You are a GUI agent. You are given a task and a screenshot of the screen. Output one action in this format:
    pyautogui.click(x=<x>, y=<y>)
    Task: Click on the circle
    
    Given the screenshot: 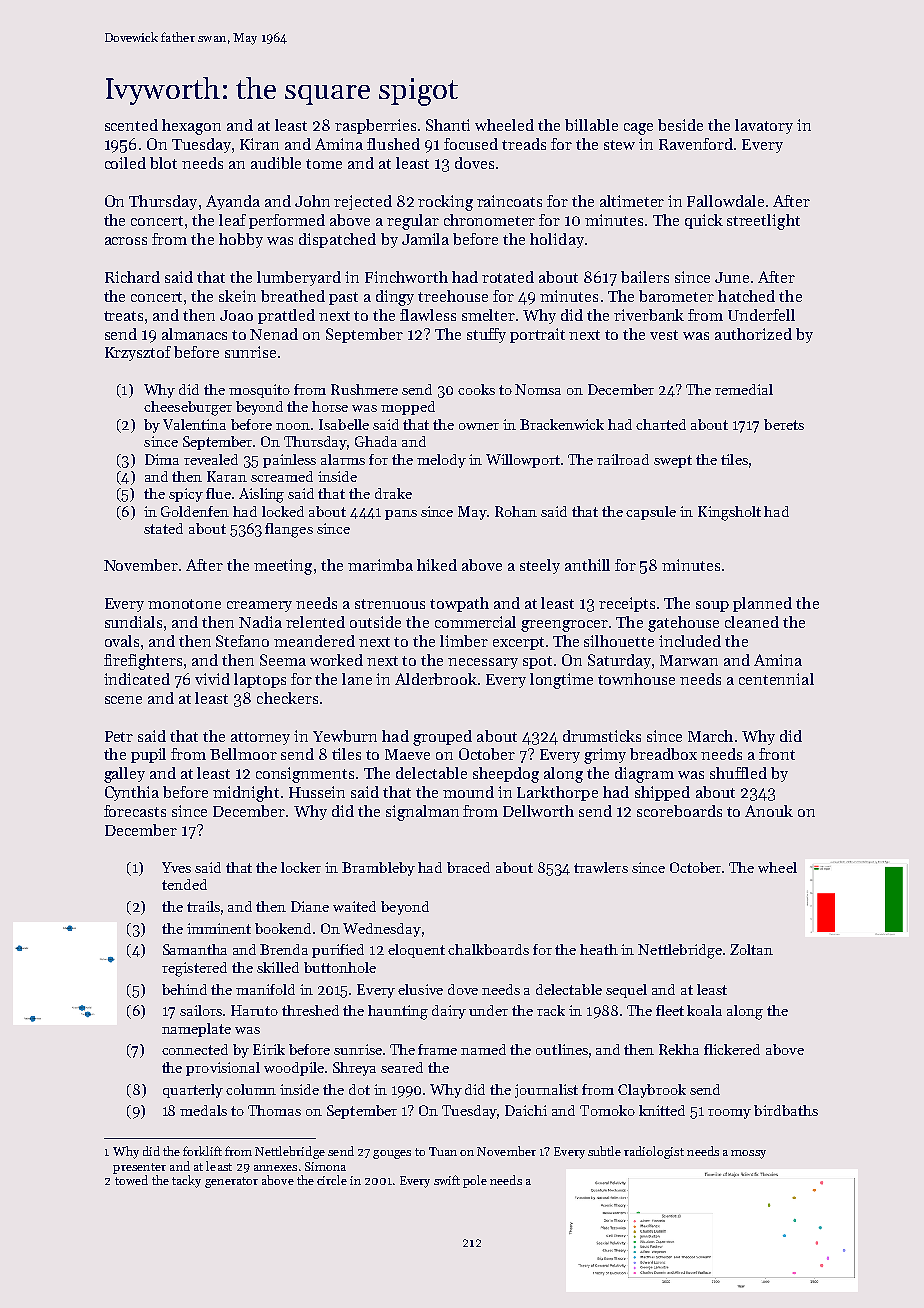 What is the action you would take?
    pyautogui.click(x=332, y=1180)
